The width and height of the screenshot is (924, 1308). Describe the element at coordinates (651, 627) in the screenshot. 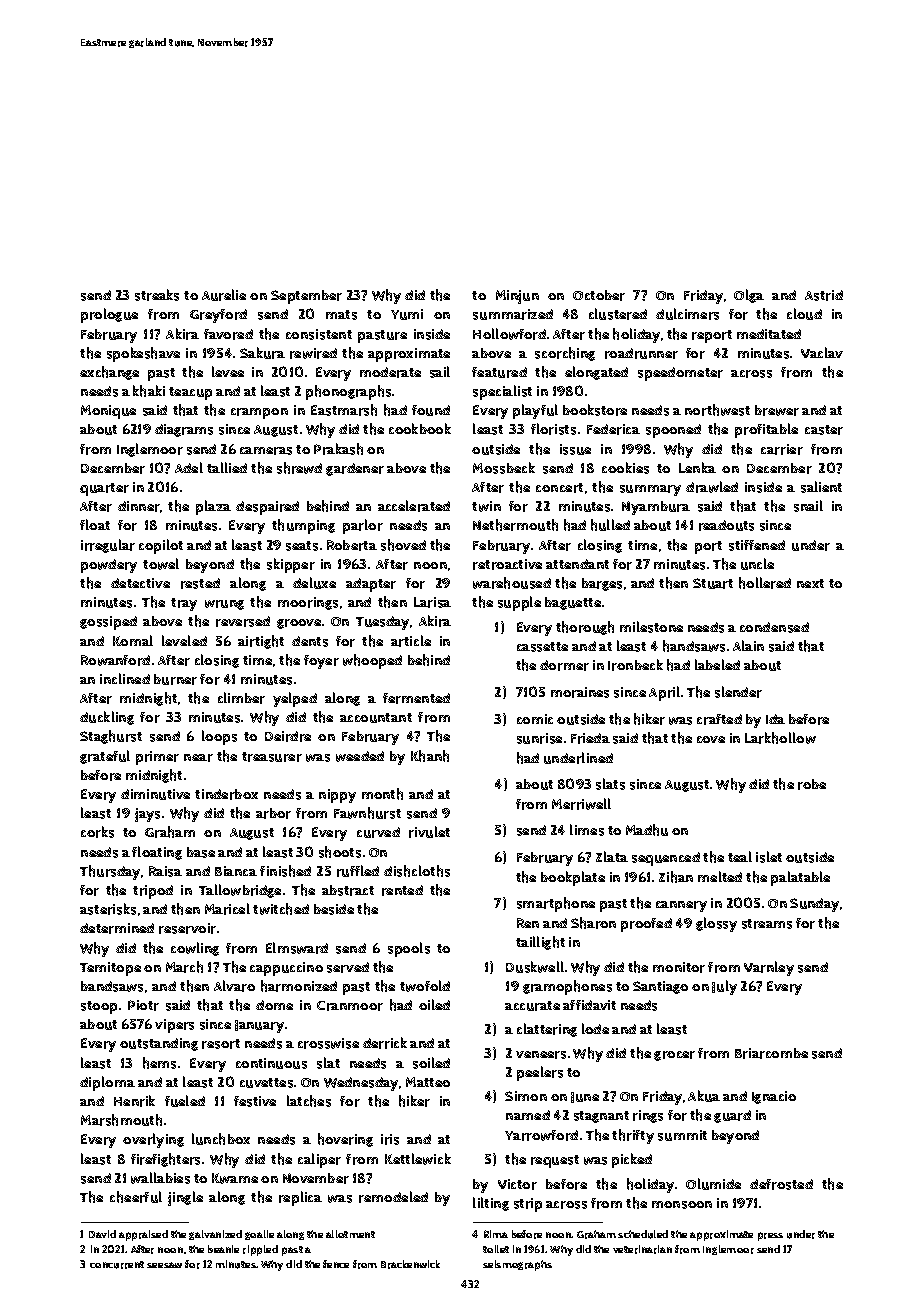

I see `milestone` at that location.
